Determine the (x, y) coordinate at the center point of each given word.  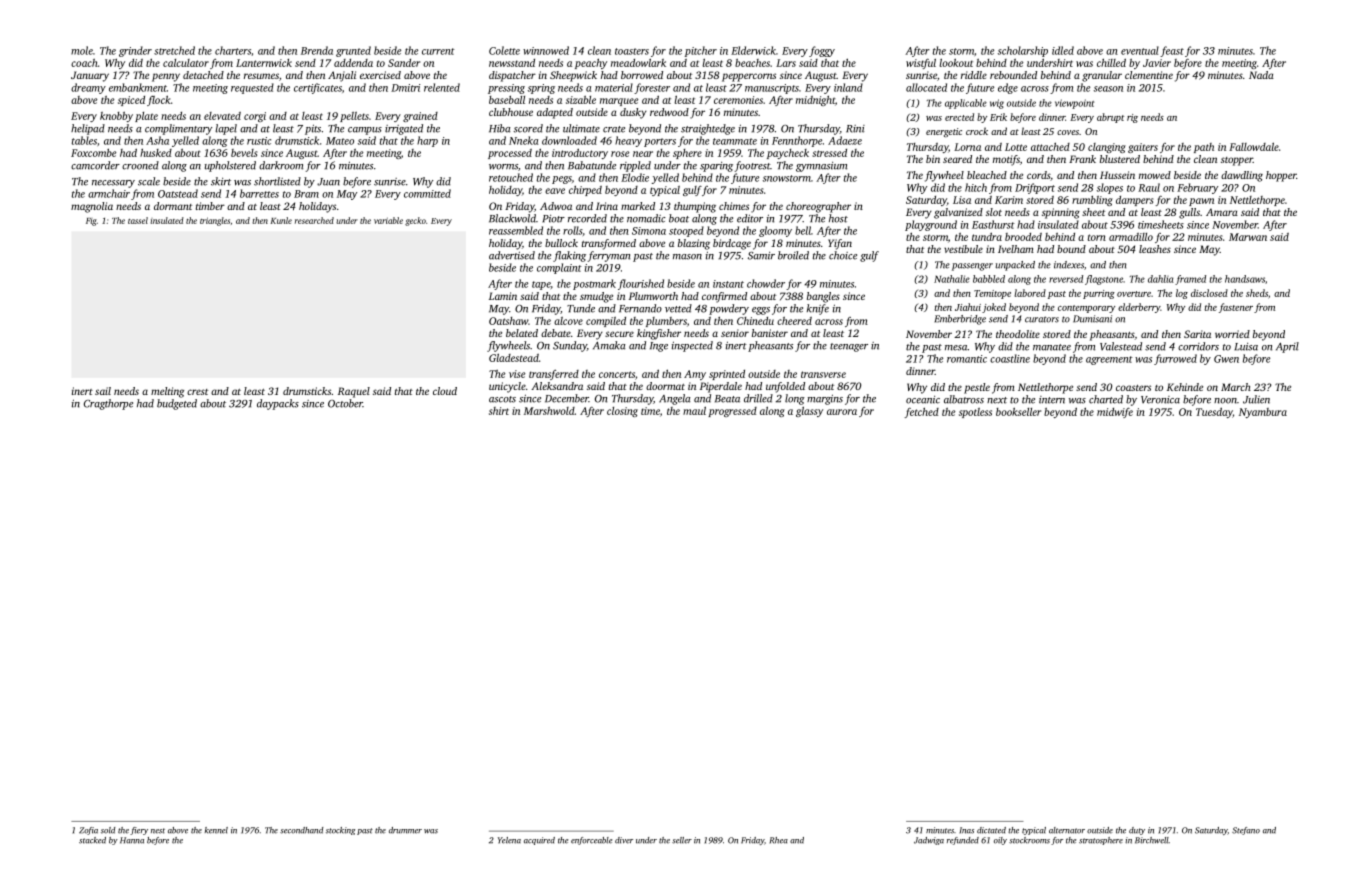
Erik (998, 117)
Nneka (523, 140)
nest (158, 831)
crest (197, 392)
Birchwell (1152, 840)
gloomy (775, 231)
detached (203, 75)
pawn (1201, 202)
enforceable (591, 841)
